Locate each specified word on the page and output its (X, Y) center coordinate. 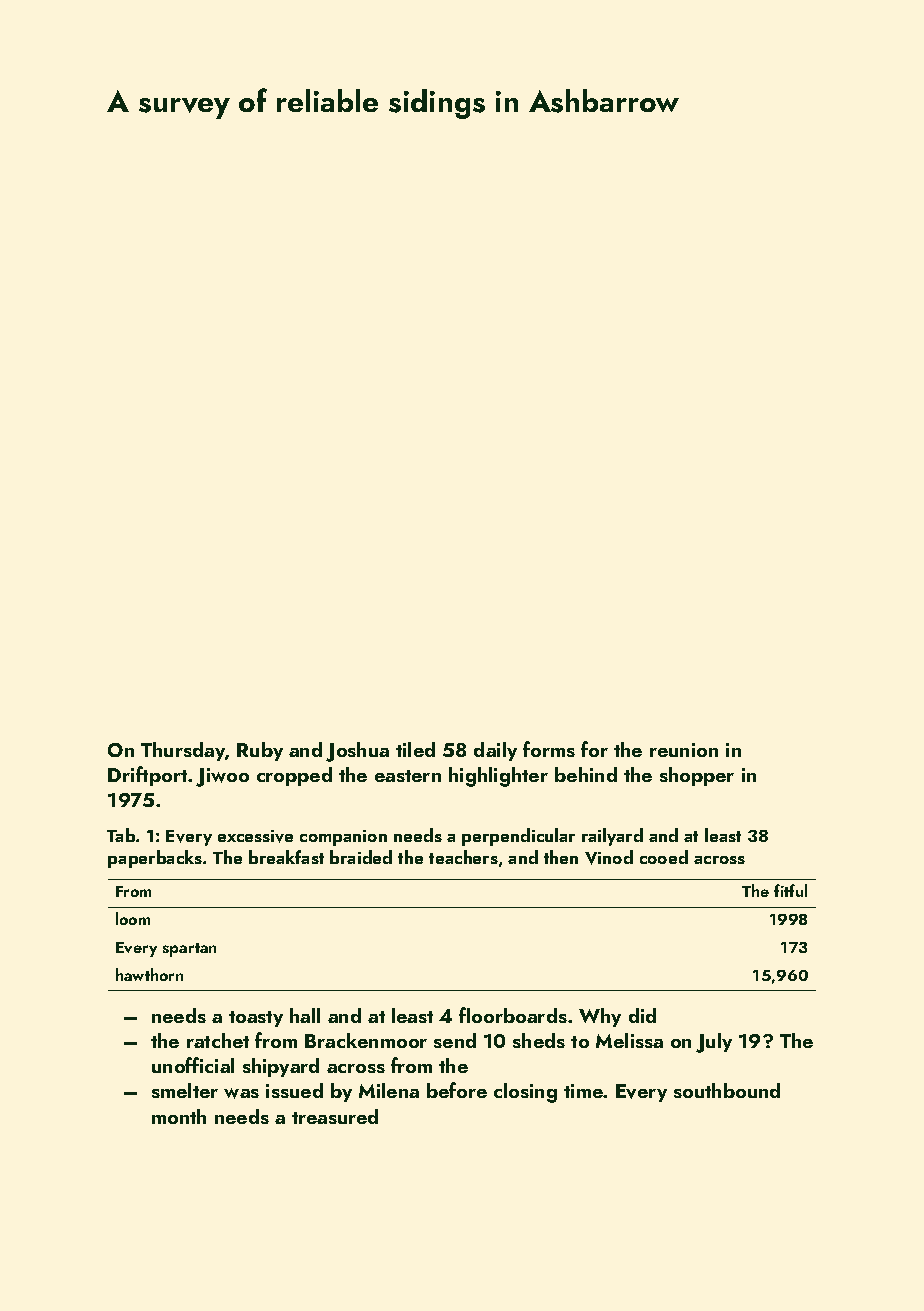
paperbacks (155, 859)
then (561, 857)
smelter (185, 1090)
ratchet (218, 1040)
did (642, 1015)
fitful (790, 890)
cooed (664, 857)
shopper (697, 776)
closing (525, 1093)
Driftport (147, 776)
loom (133, 918)
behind (586, 774)
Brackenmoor (366, 1040)
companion (343, 838)
